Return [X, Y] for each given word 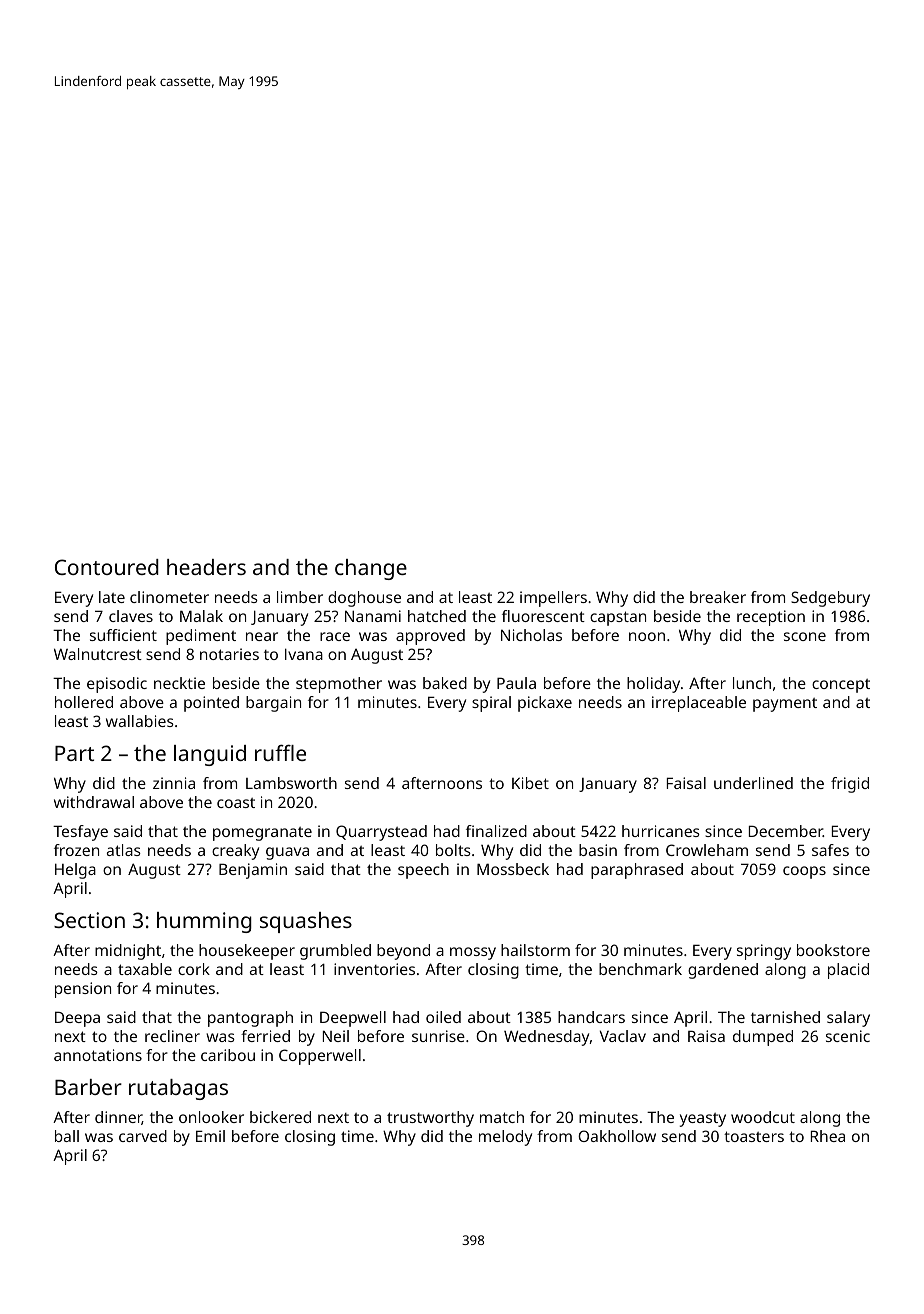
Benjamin [253, 871]
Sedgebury [830, 599]
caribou [228, 1055]
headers [206, 567]
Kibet [530, 783]
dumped [763, 1038]
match [502, 1117]
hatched [437, 616]
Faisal [686, 783]
